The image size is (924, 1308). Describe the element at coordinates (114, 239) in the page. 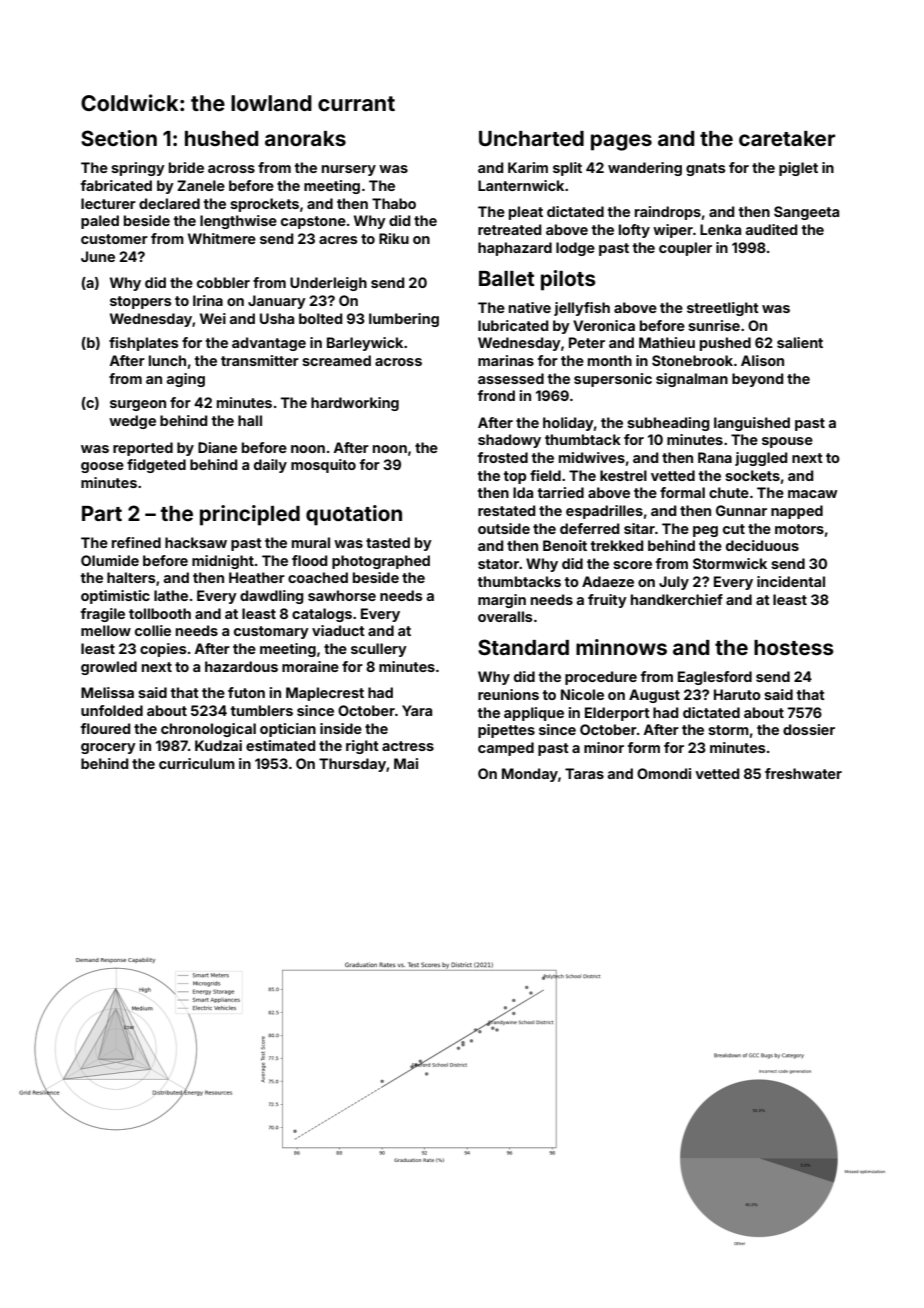

I see `customer` at that location.
